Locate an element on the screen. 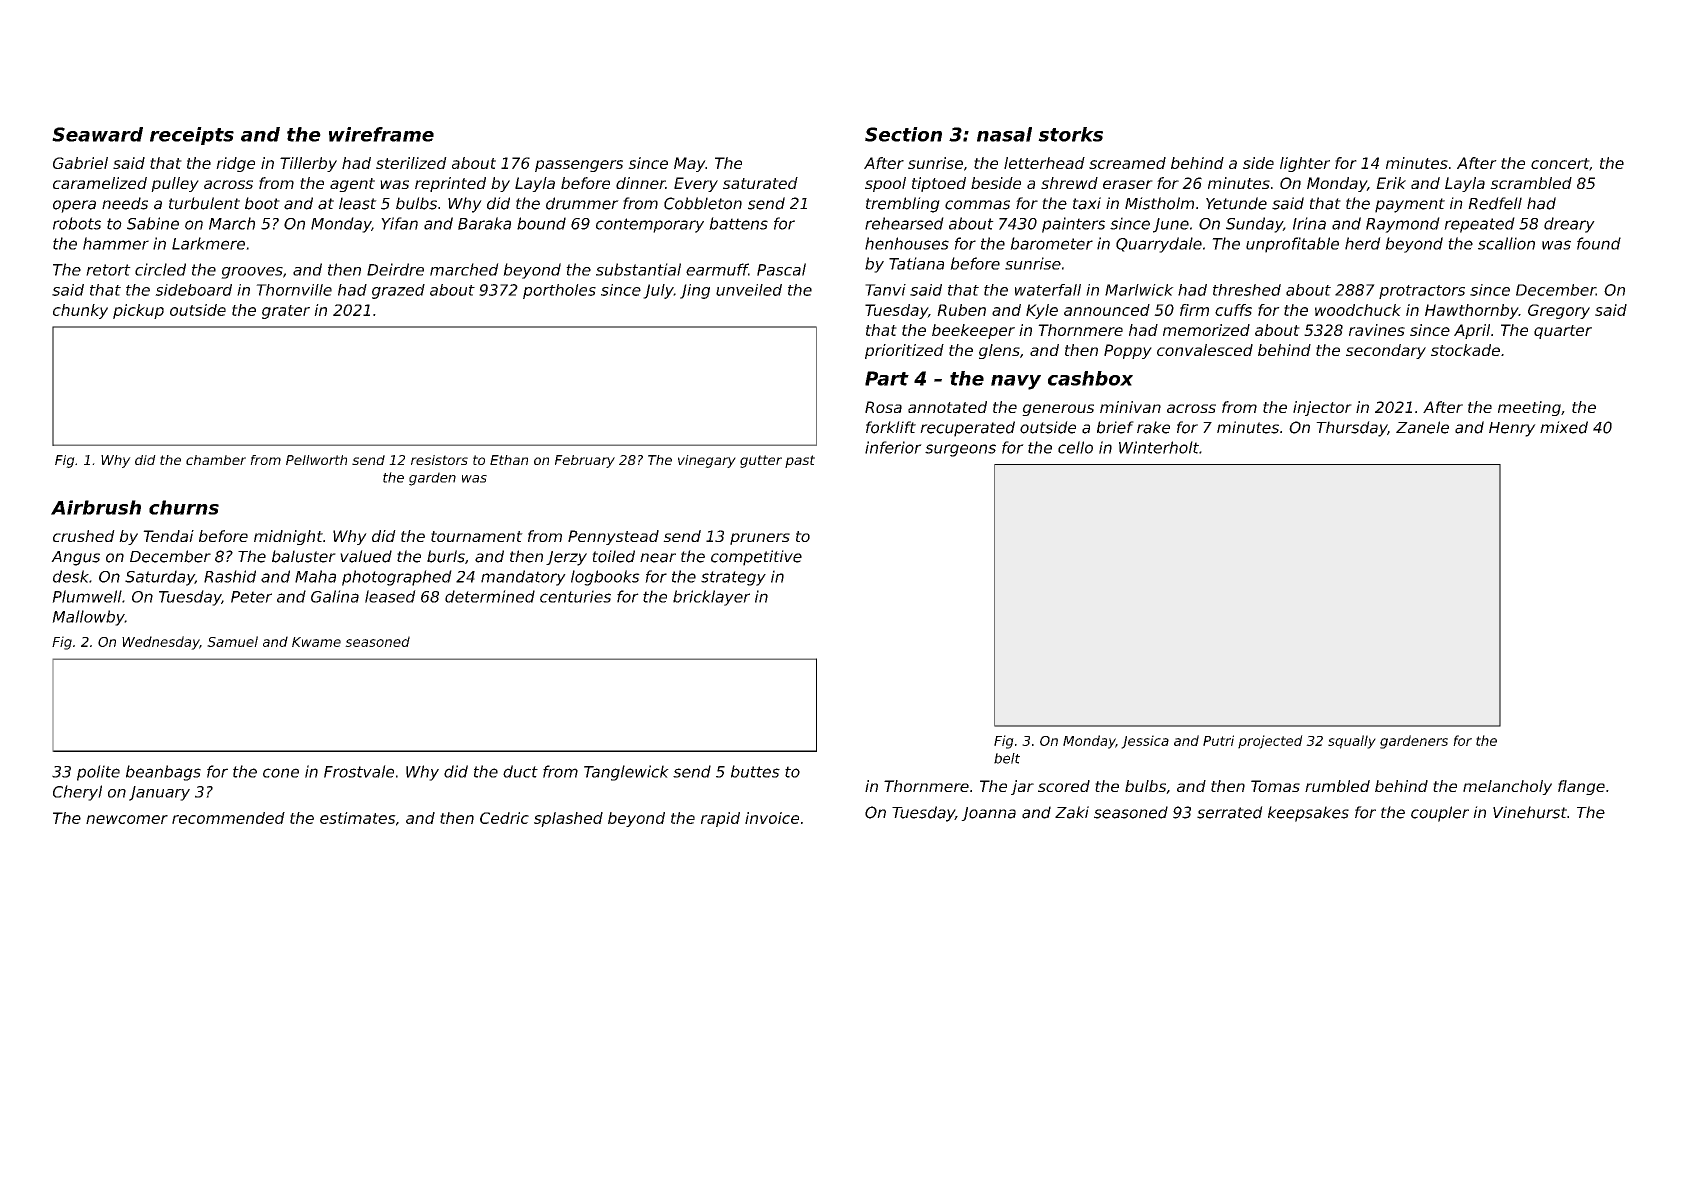 Image resolution: width=1682 pixels, height=1189 pixels. wireframe is located at coordinates (381, 134).
